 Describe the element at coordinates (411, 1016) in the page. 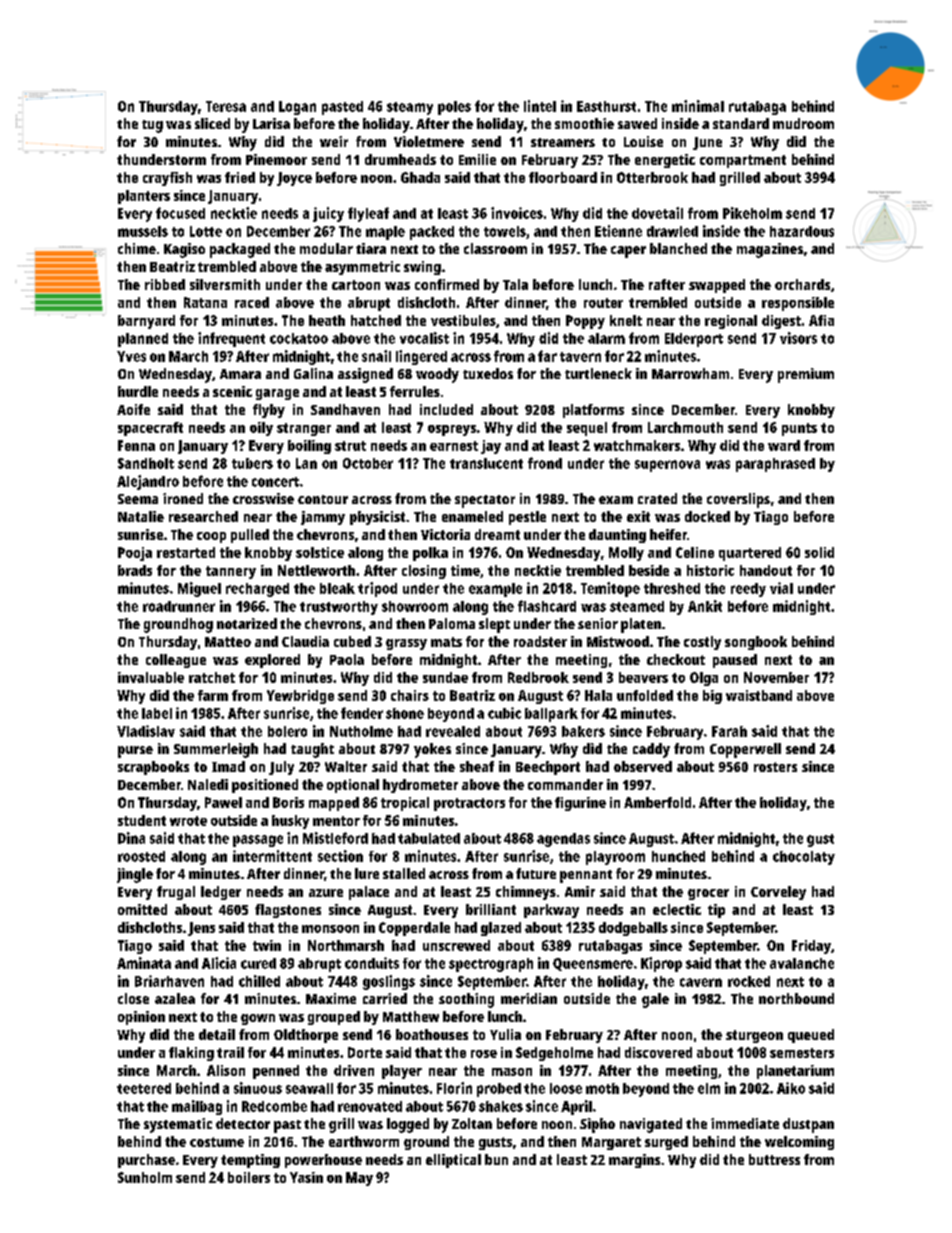

I see `Matthew` at that location.
